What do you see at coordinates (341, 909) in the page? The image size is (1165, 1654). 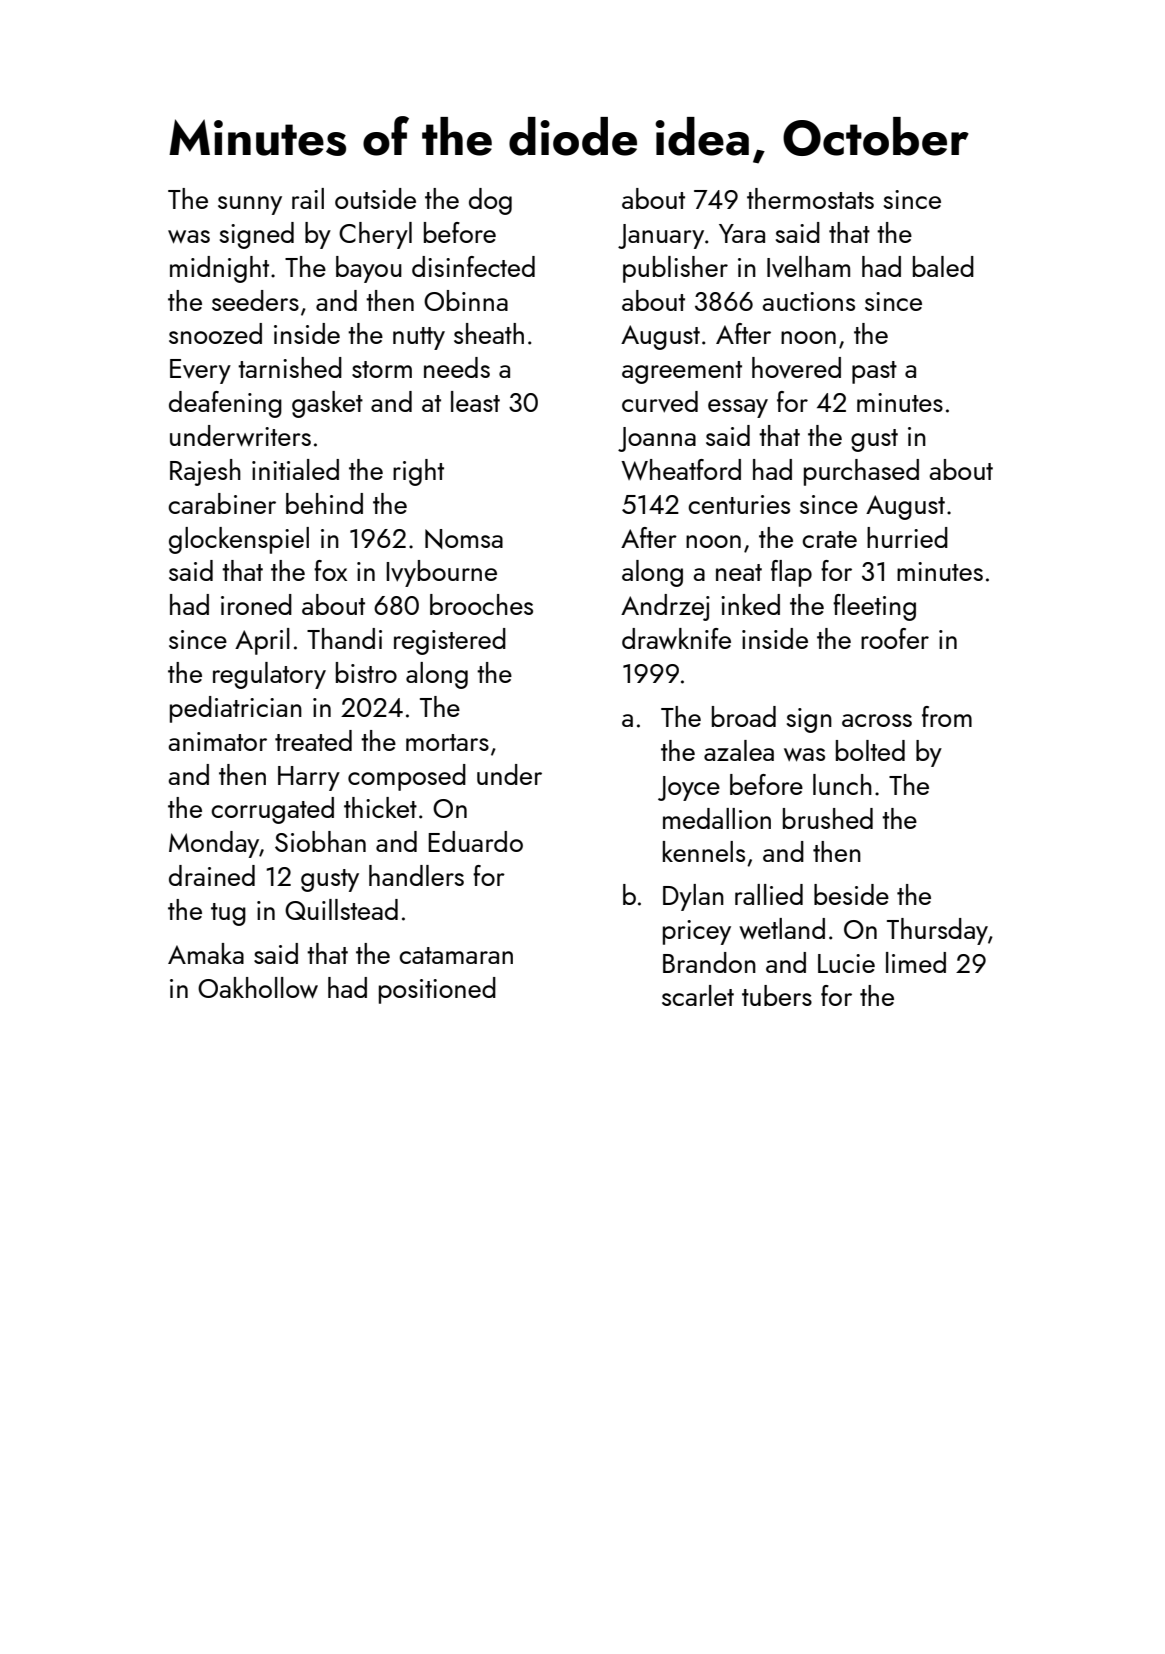 I see `Quillstead` at bounding box center [341, 909].
